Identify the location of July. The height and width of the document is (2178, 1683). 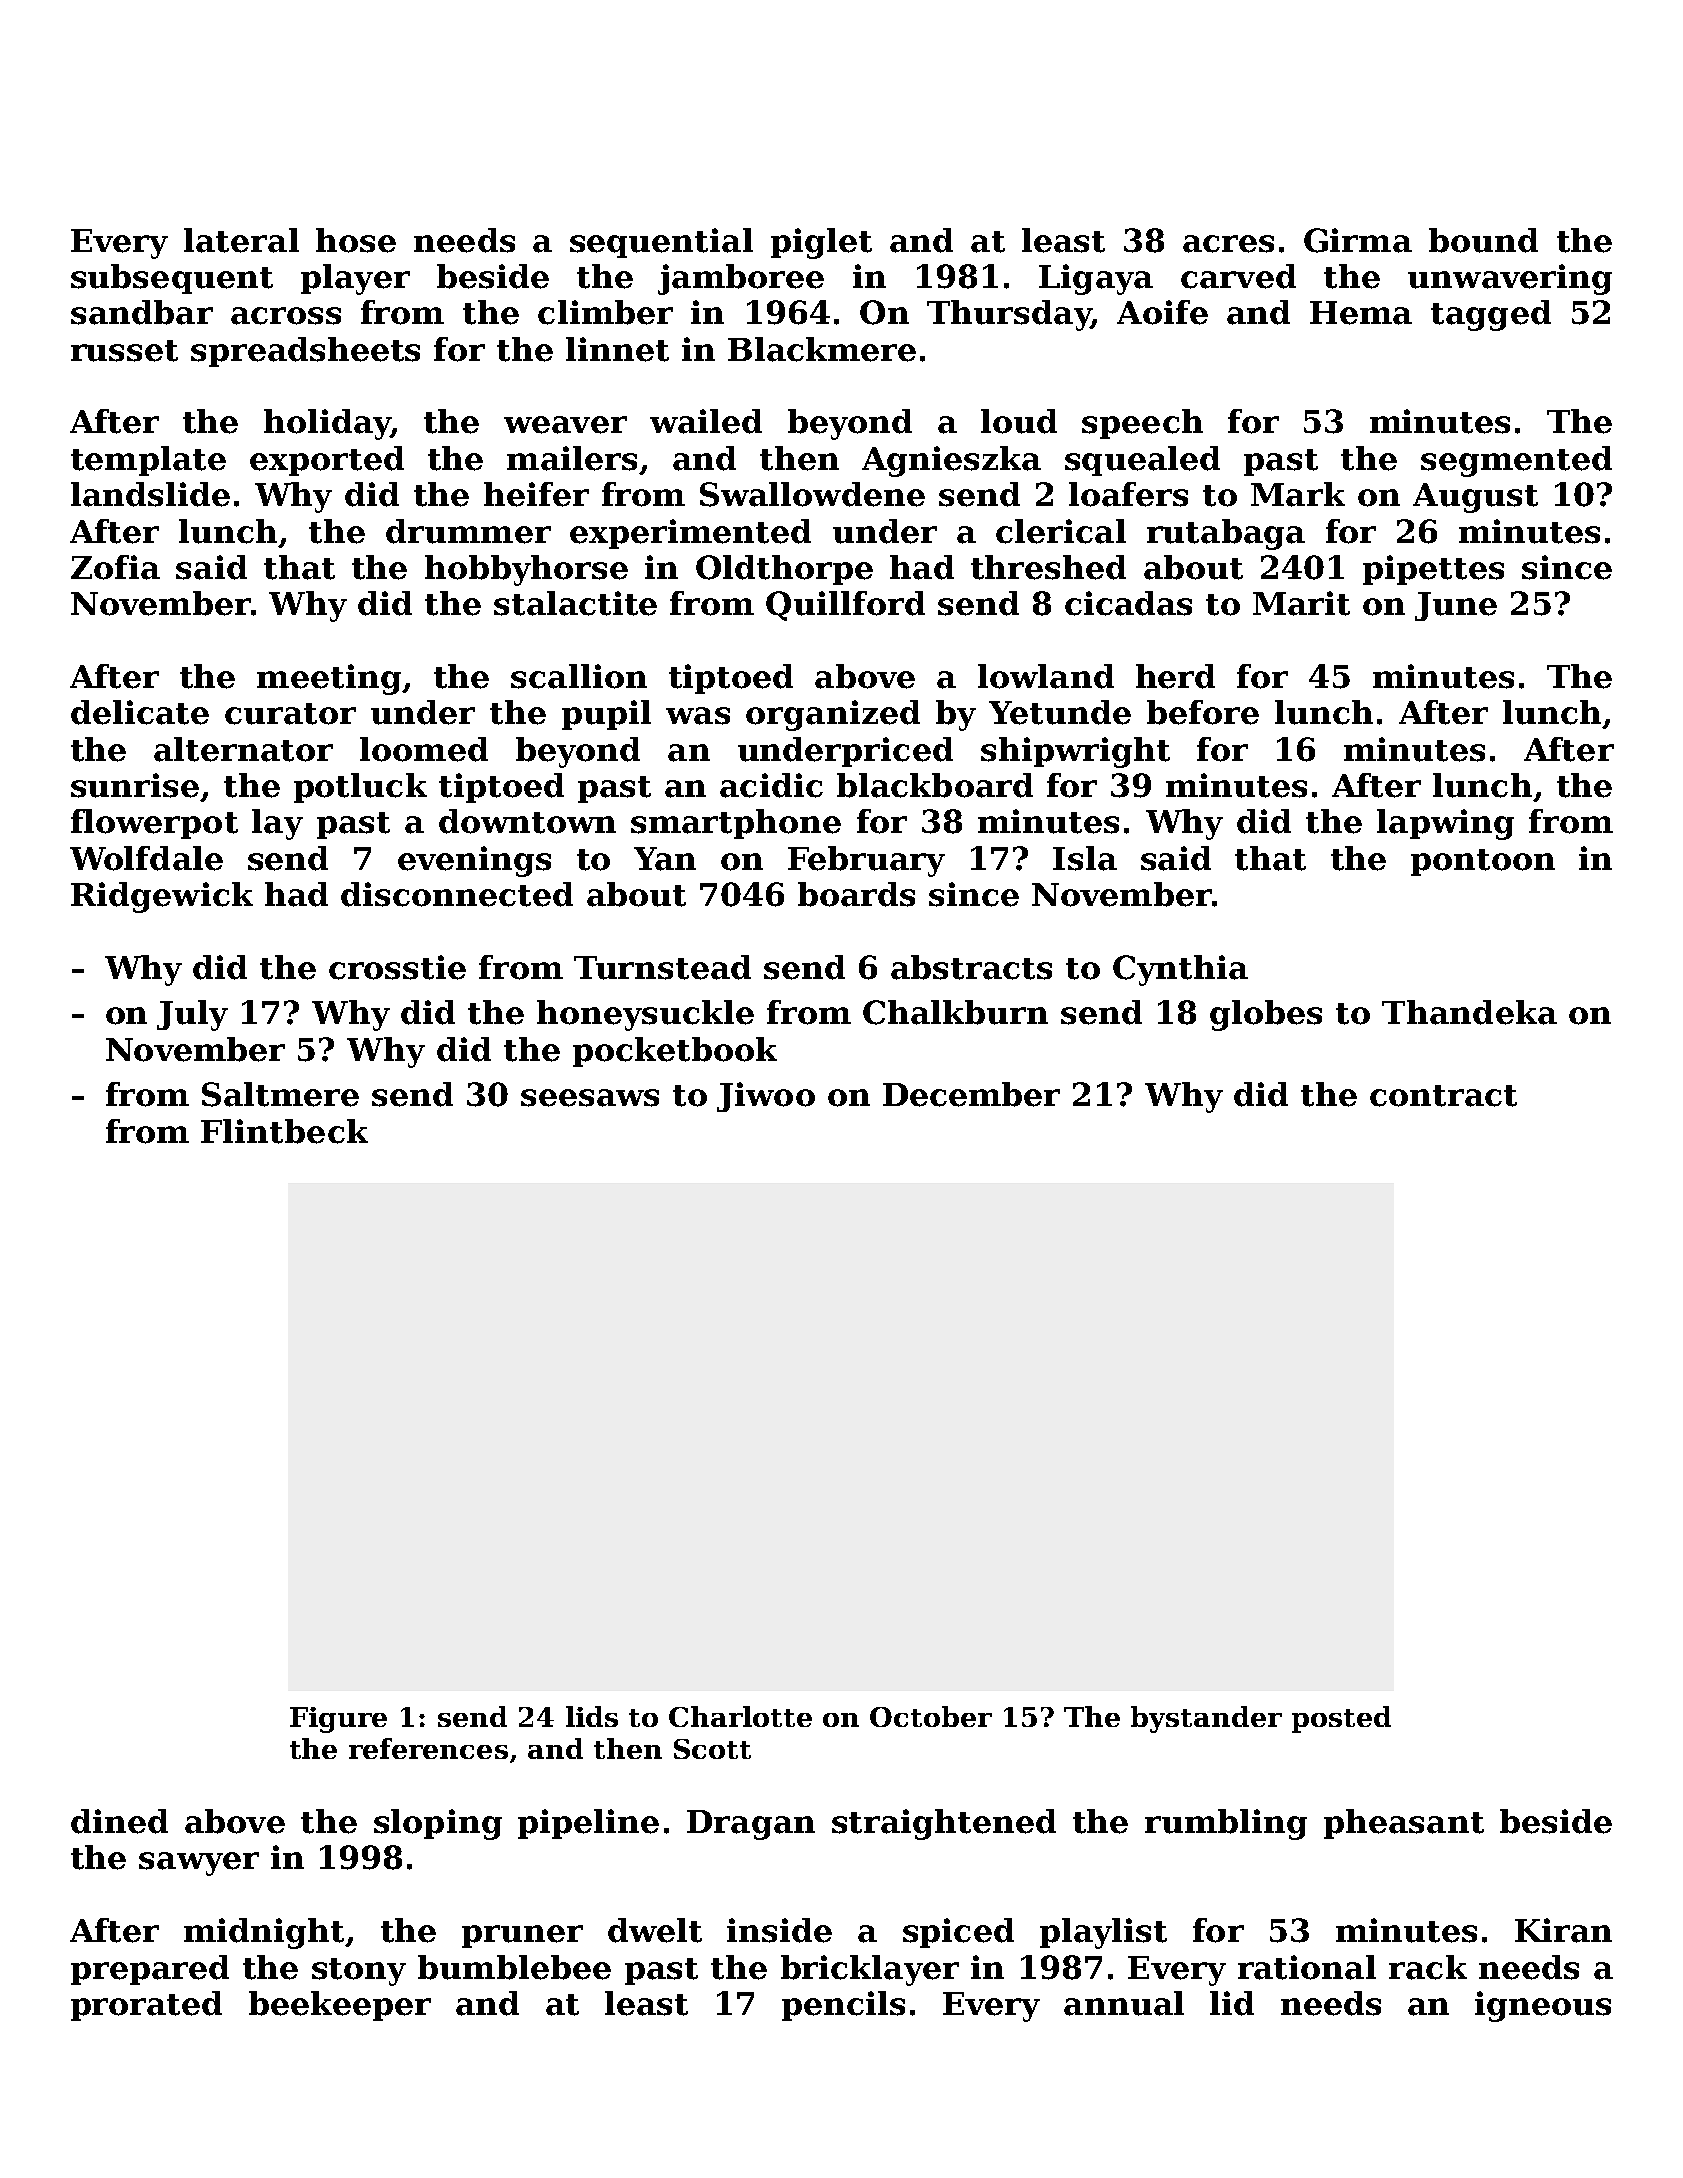
(192, 1015).
